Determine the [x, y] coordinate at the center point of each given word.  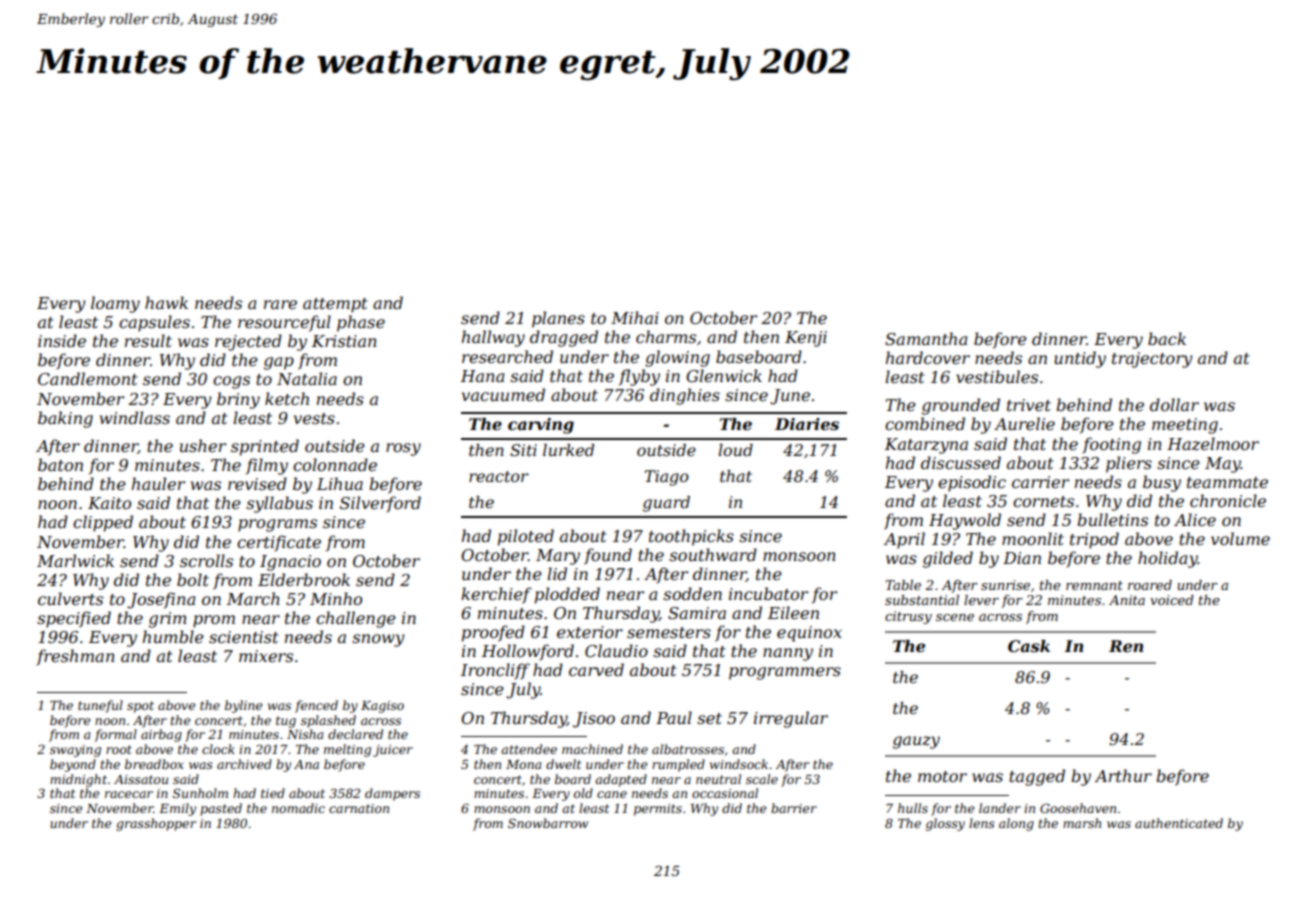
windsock [739, 764]
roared [1150, 585]
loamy [115, 304]
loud [735, 450]
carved [596, 669]
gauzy [916, 742]
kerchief [496, 595]
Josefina [161, 600]
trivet [1029, 405]
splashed [328, 721]
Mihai [635, 317]
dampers [392, 794]
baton [60, 464]
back [1167, 338]
